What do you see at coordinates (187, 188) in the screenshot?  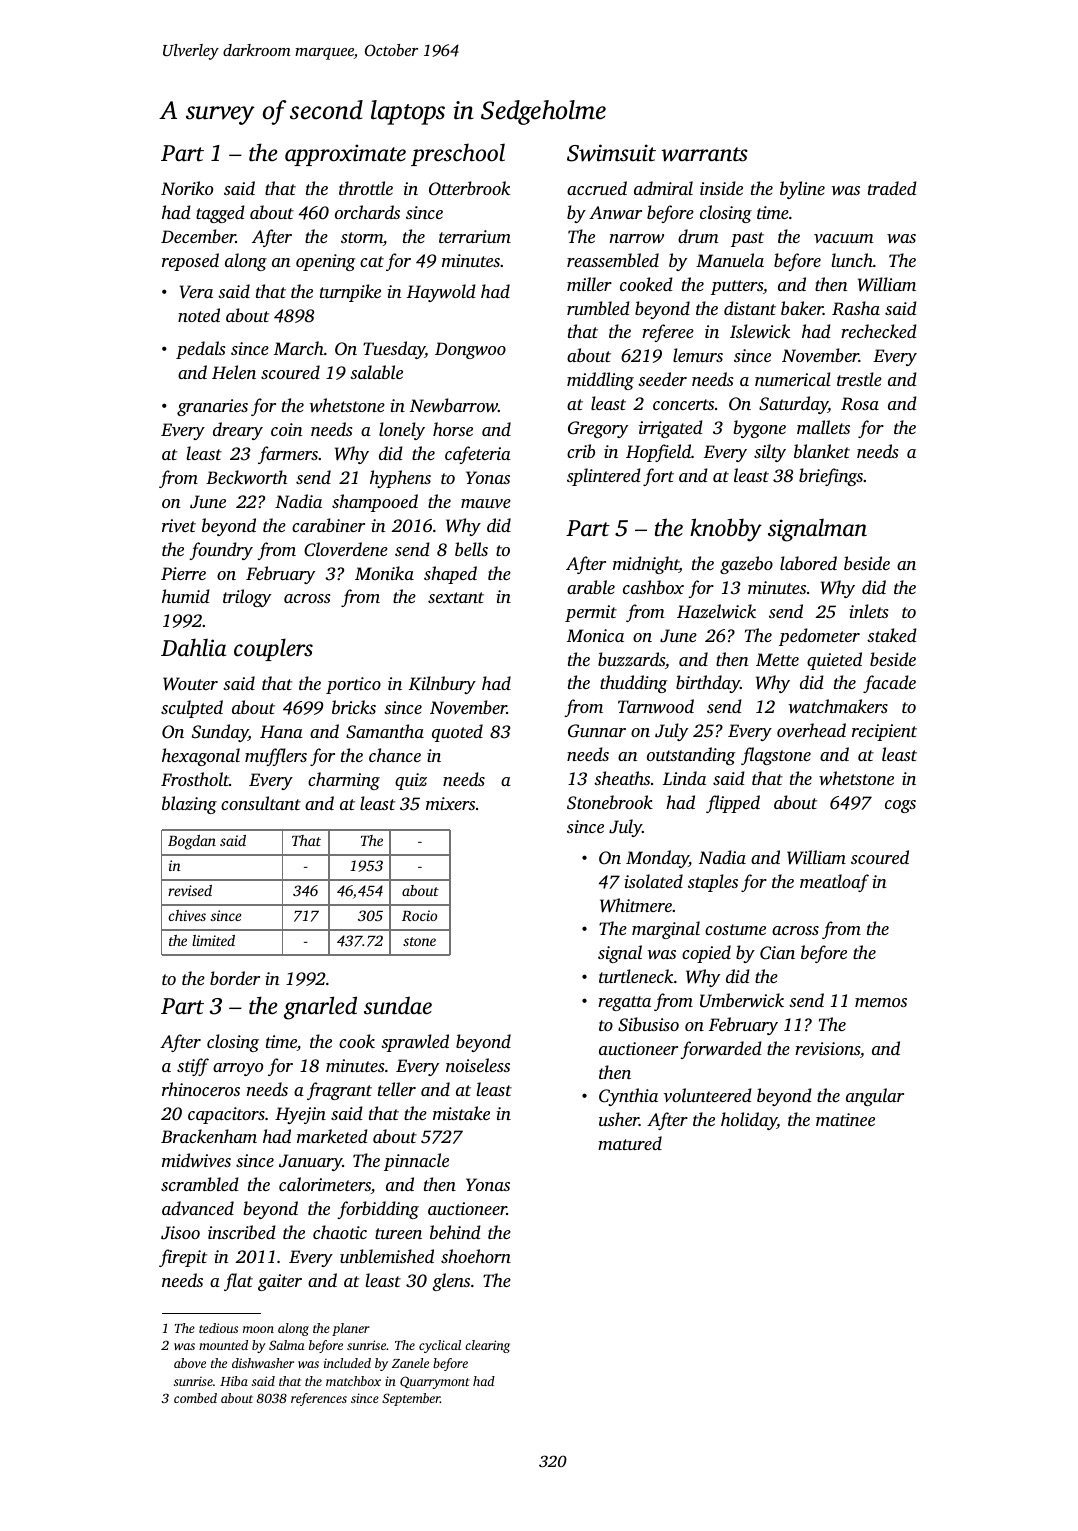 I see `Noriko` at bounding box center [187, 188].
